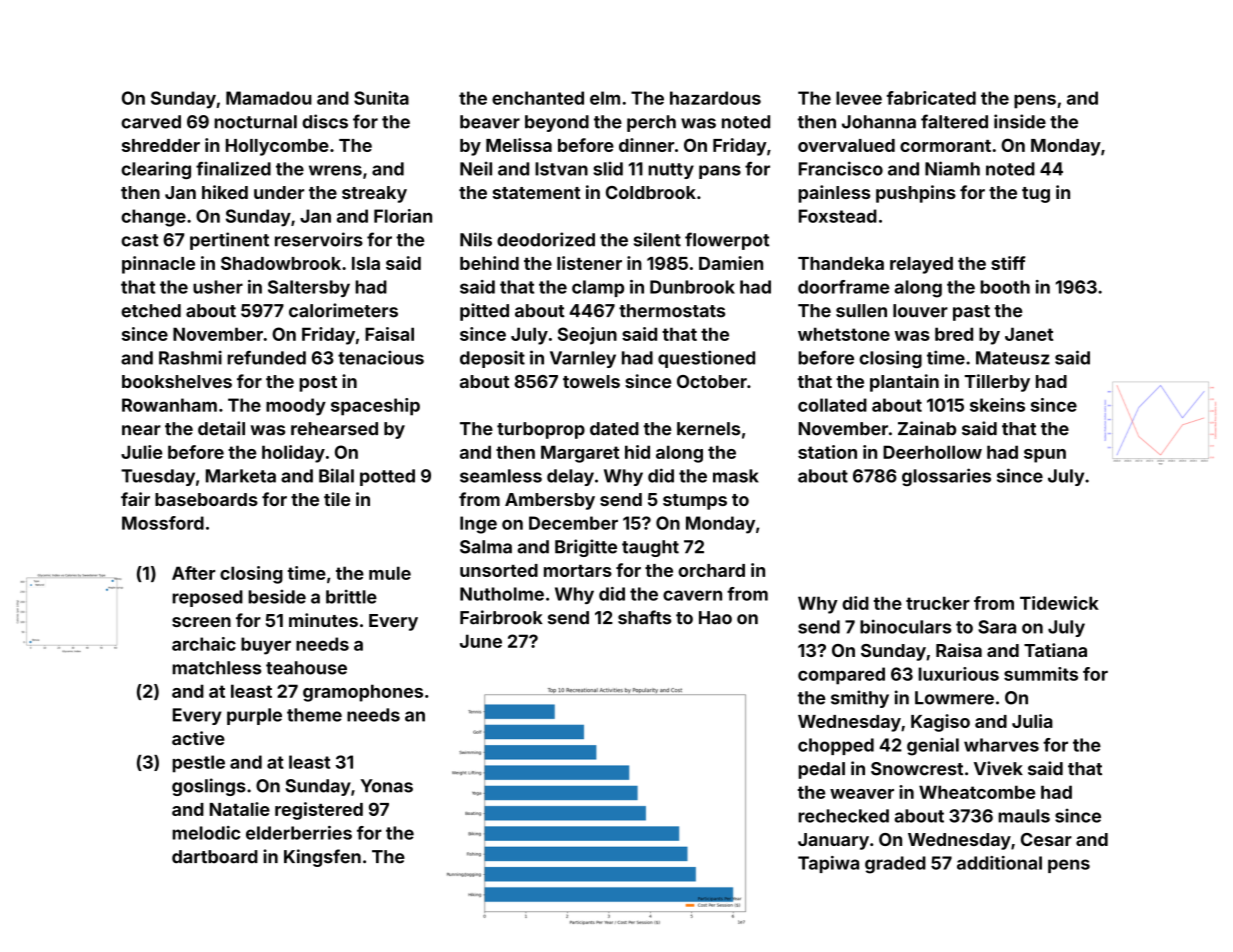 This screenshot has width=1233, height=952. What do you see at coordinates (715, 618) in the screenshot?
I see `Hao` at bounding box center [715, 618].
